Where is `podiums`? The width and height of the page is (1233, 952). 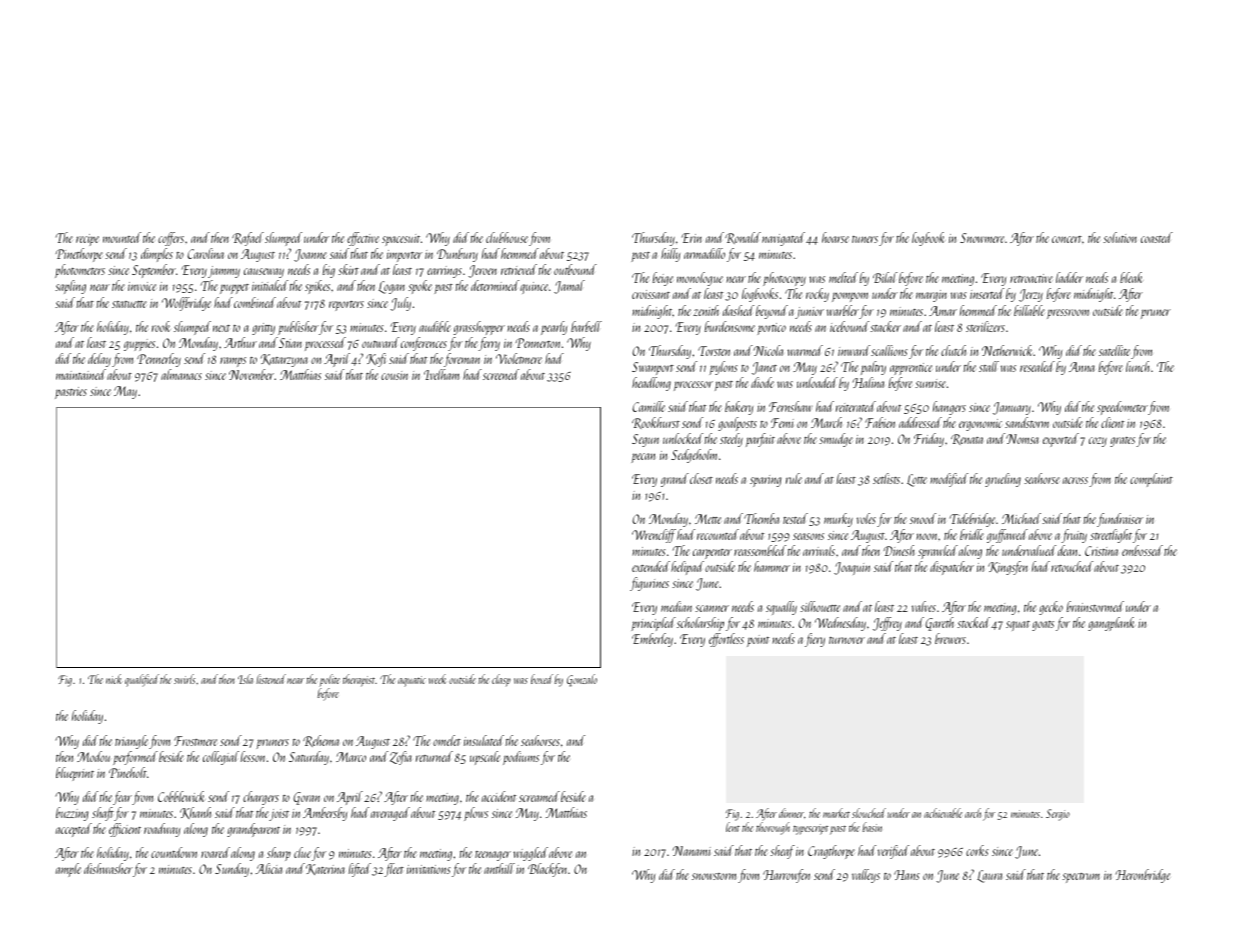
podiums is located at coordinates (521, 758).
